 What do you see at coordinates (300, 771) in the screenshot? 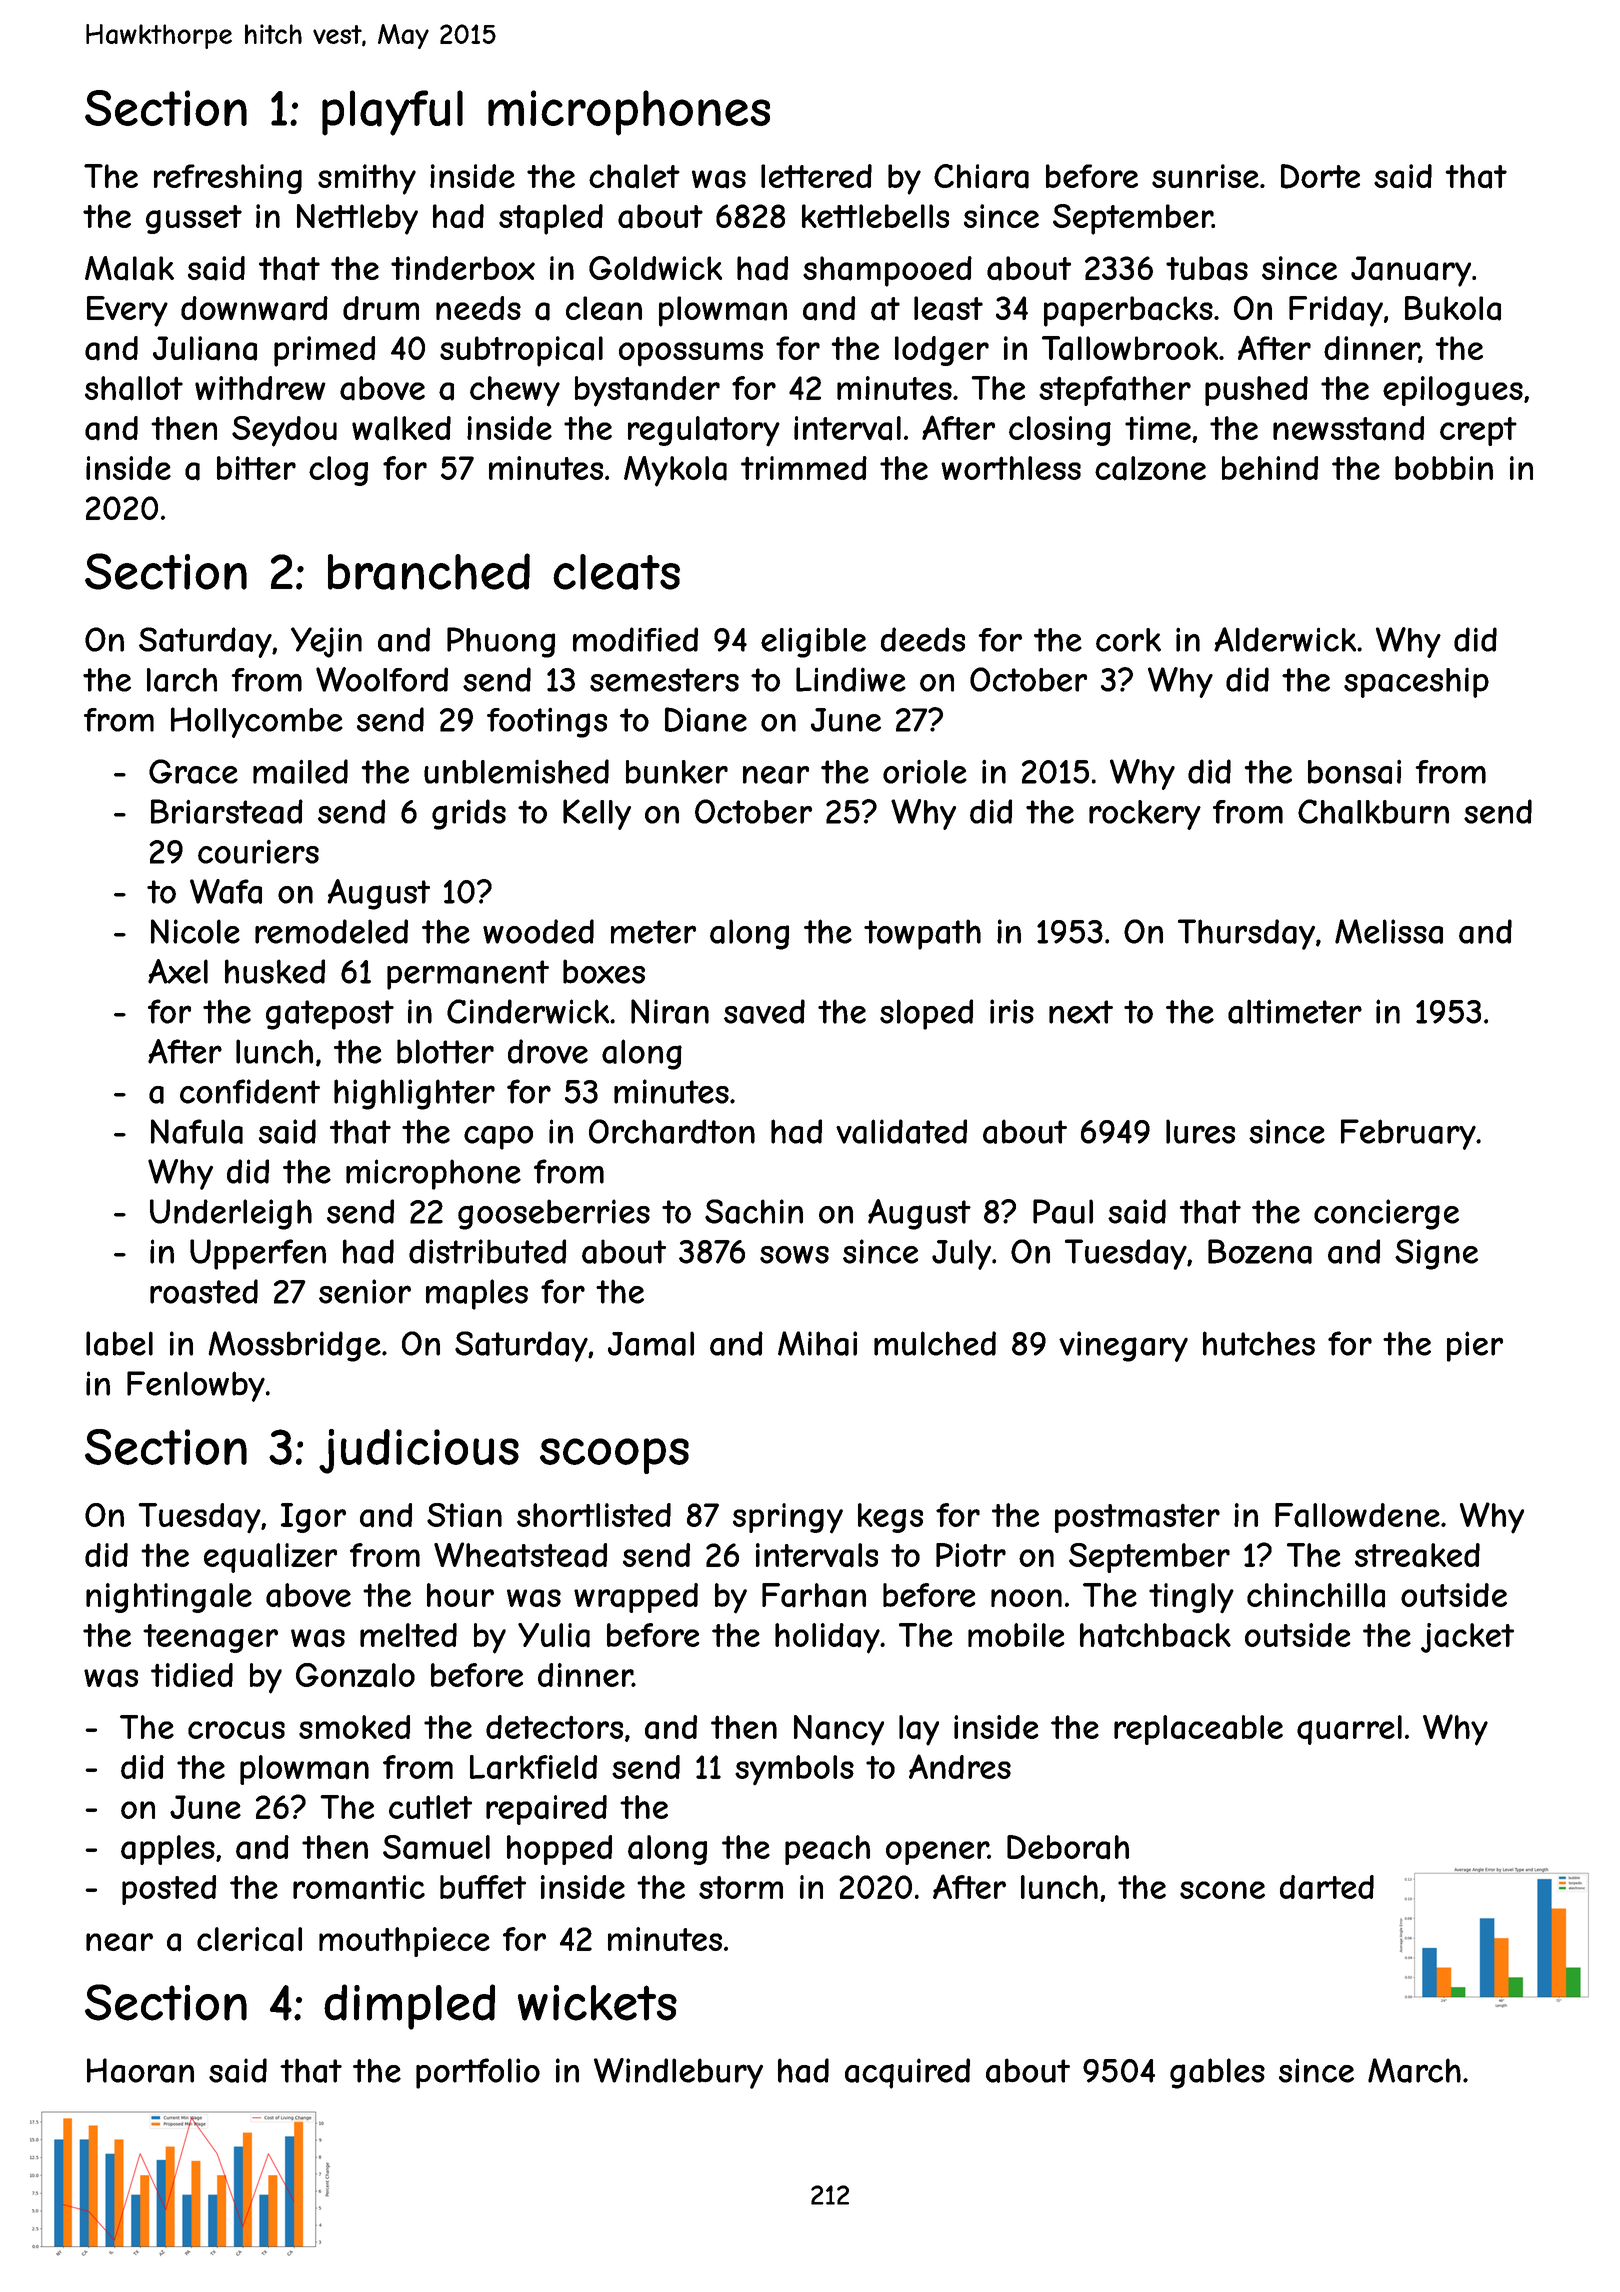
I see `mailed` at bounding box center [300, 771].
